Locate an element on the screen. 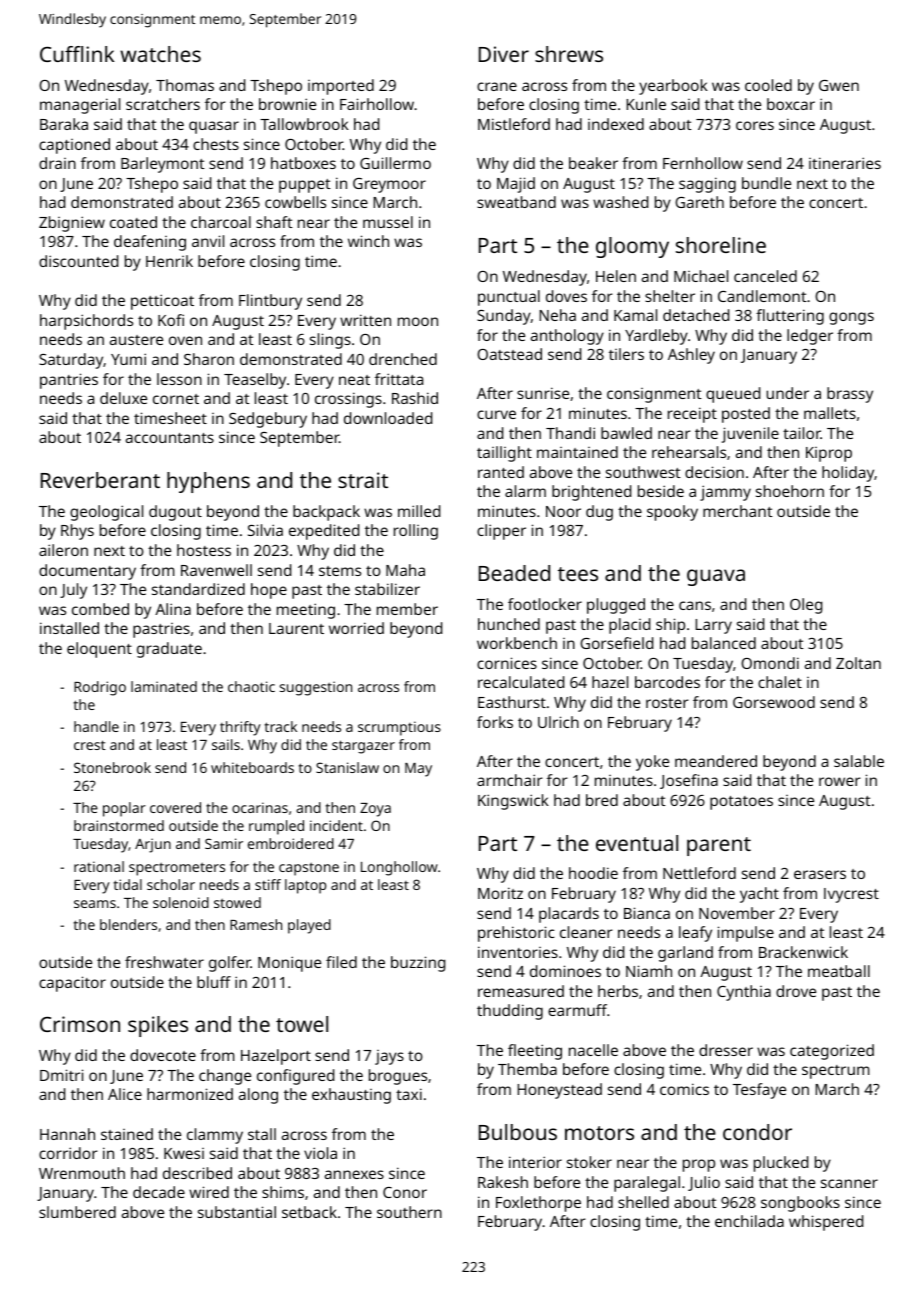 This screenshot has width=924, height=1308. handle is located at coordinates (96, 726).
